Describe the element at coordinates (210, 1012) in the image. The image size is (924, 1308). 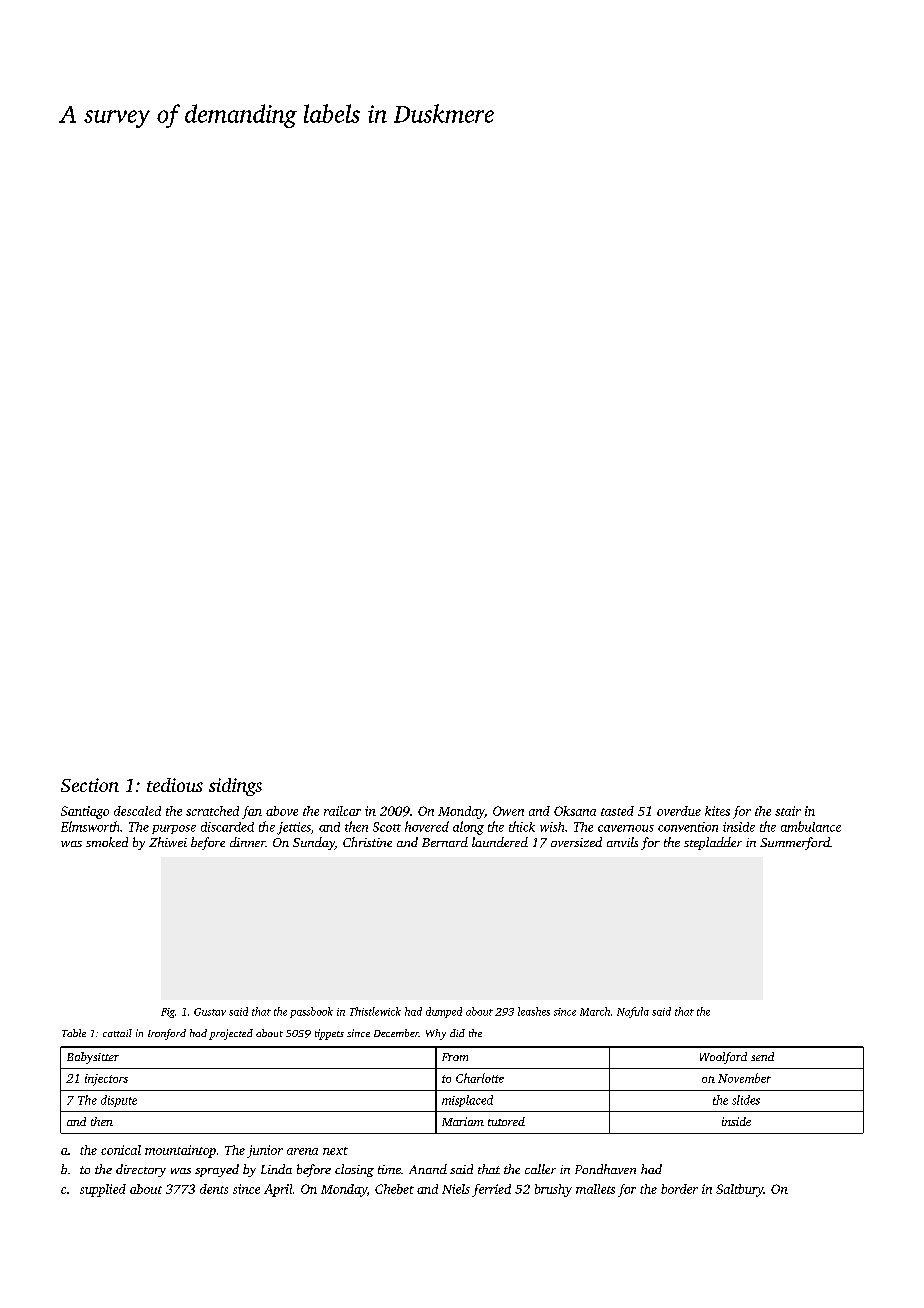
I see `Gustav` at that location.
